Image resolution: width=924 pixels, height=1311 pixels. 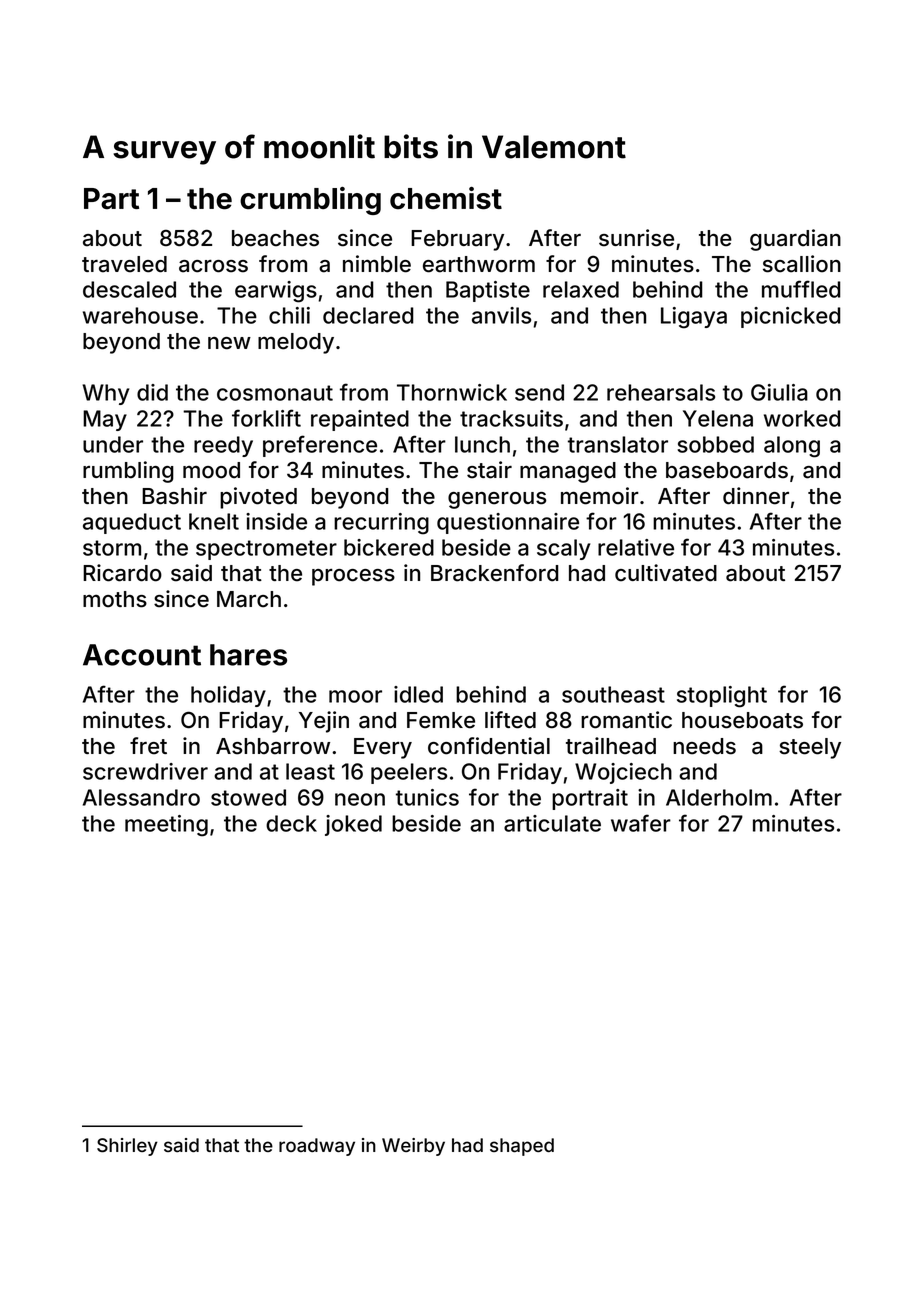 What do you see at coordinates (552, 823) in the page?
I see `articulate` at bounding box center [552, 823].
